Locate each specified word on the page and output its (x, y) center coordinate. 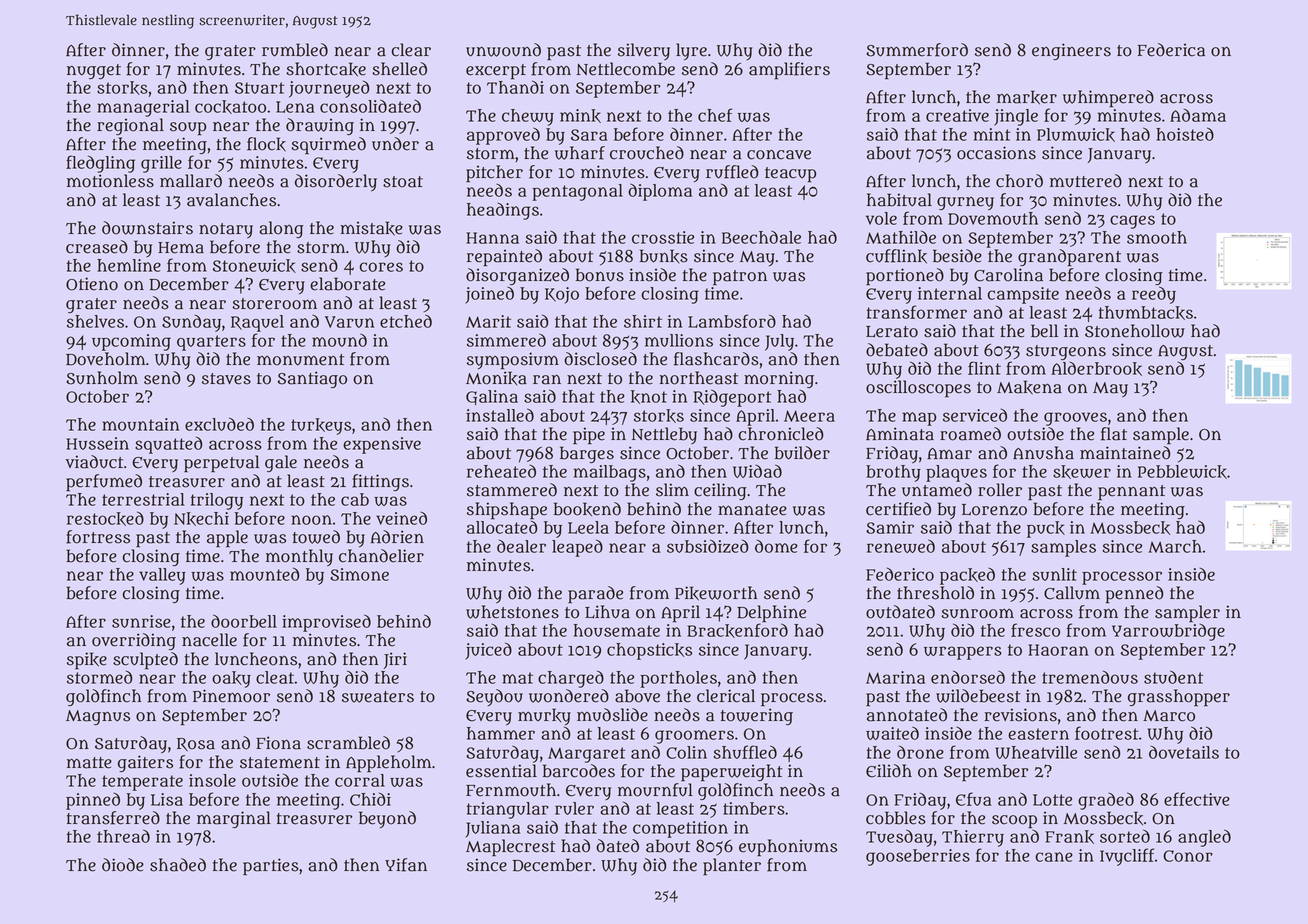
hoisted (1185, 134)
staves (226, 379)
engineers (1071, 51)
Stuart (259, 88)
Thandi (515, 87)
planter (732, 867)
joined (489, 295)
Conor (1188, 856)
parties (271, 867)
